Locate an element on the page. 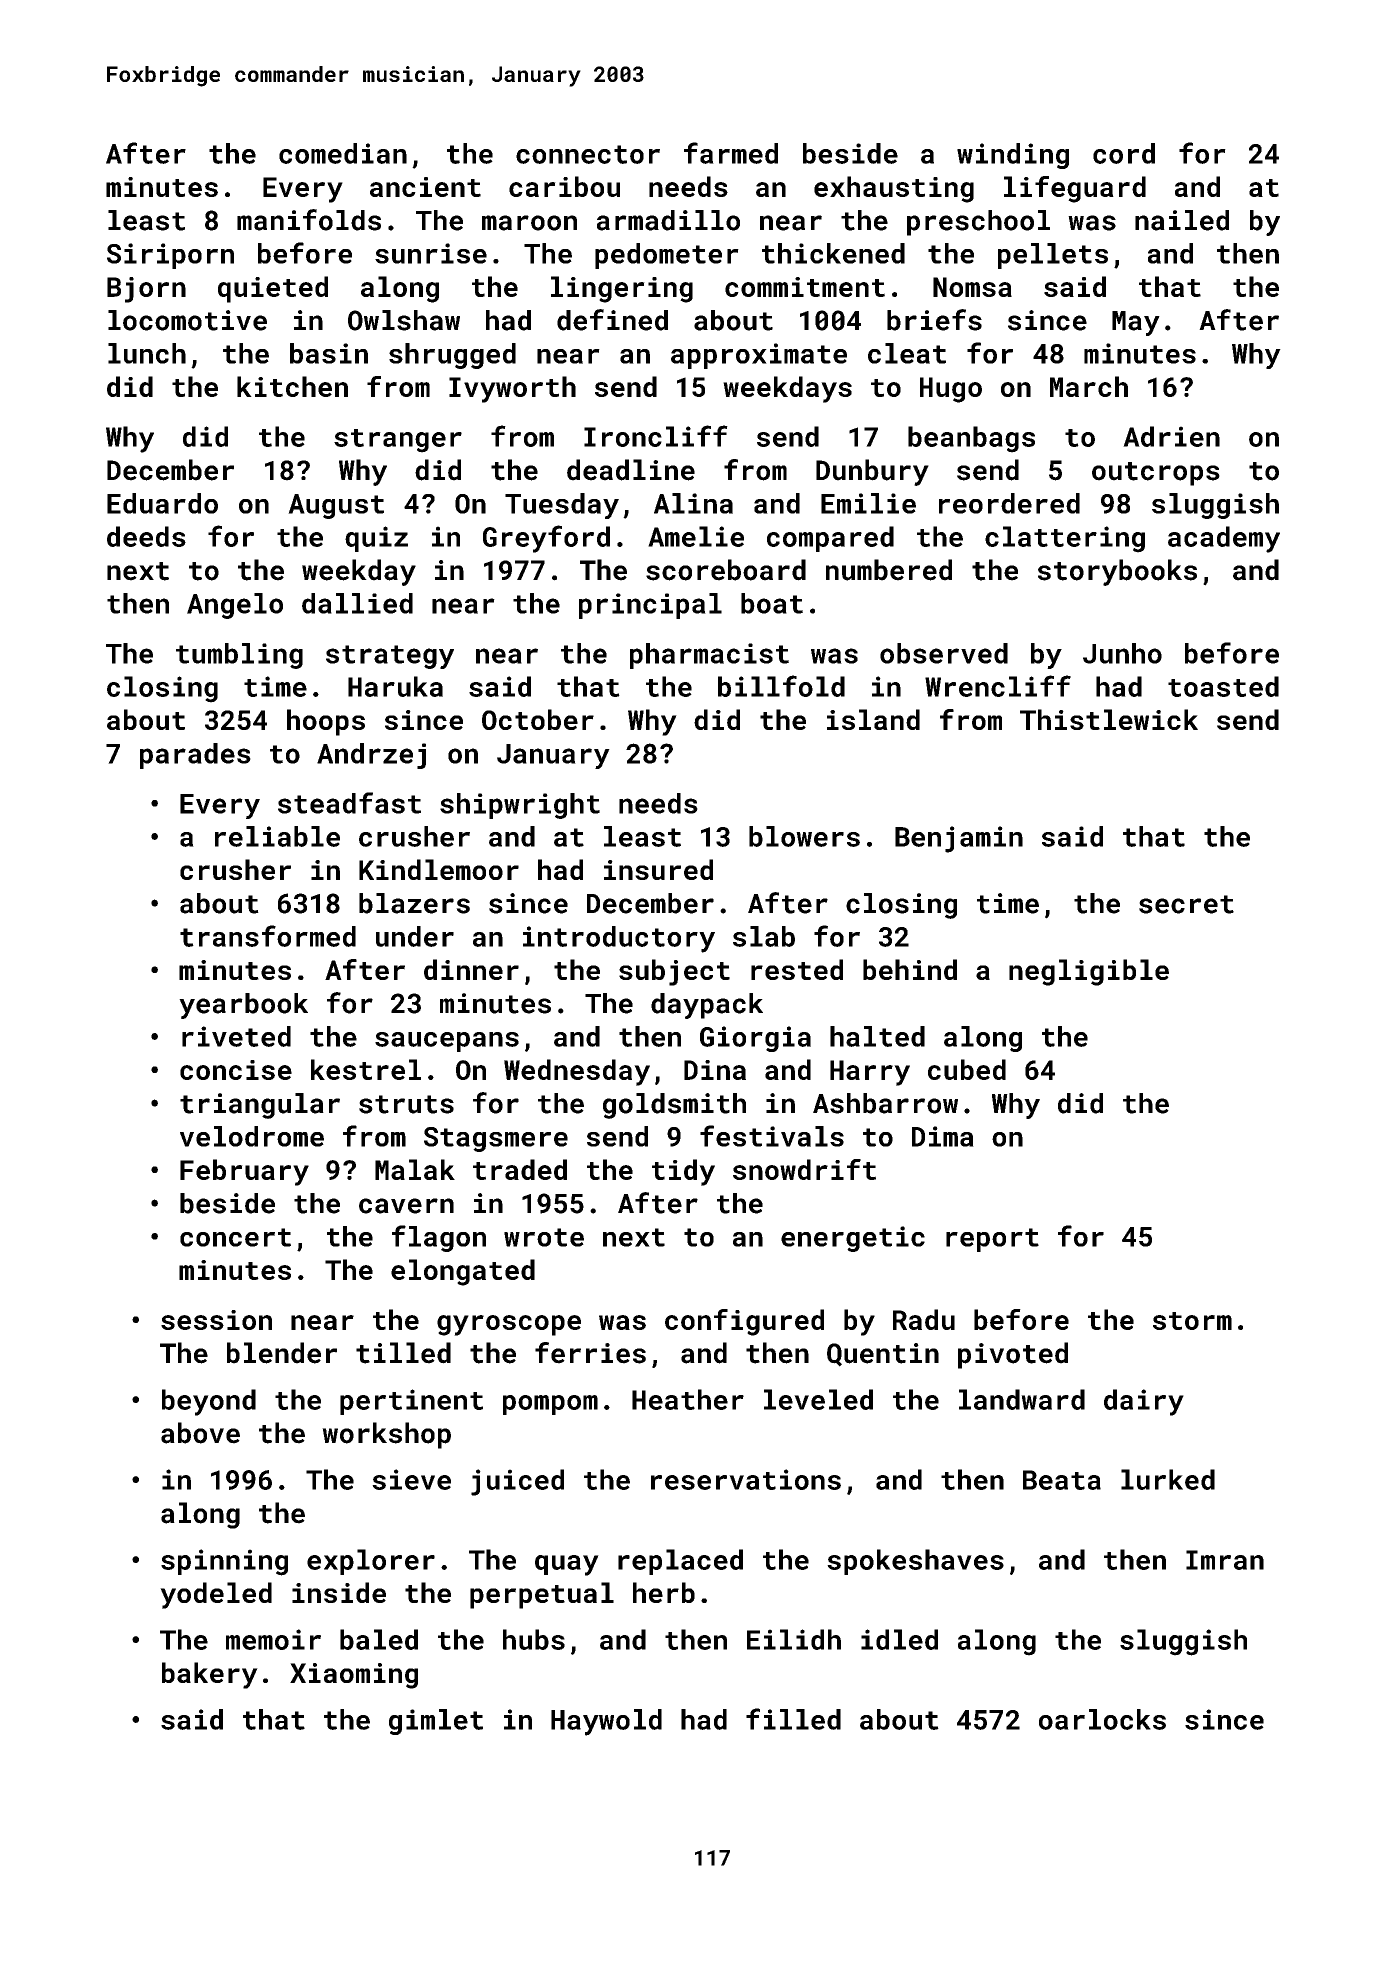  above is located at coordinates (200, 1433).
